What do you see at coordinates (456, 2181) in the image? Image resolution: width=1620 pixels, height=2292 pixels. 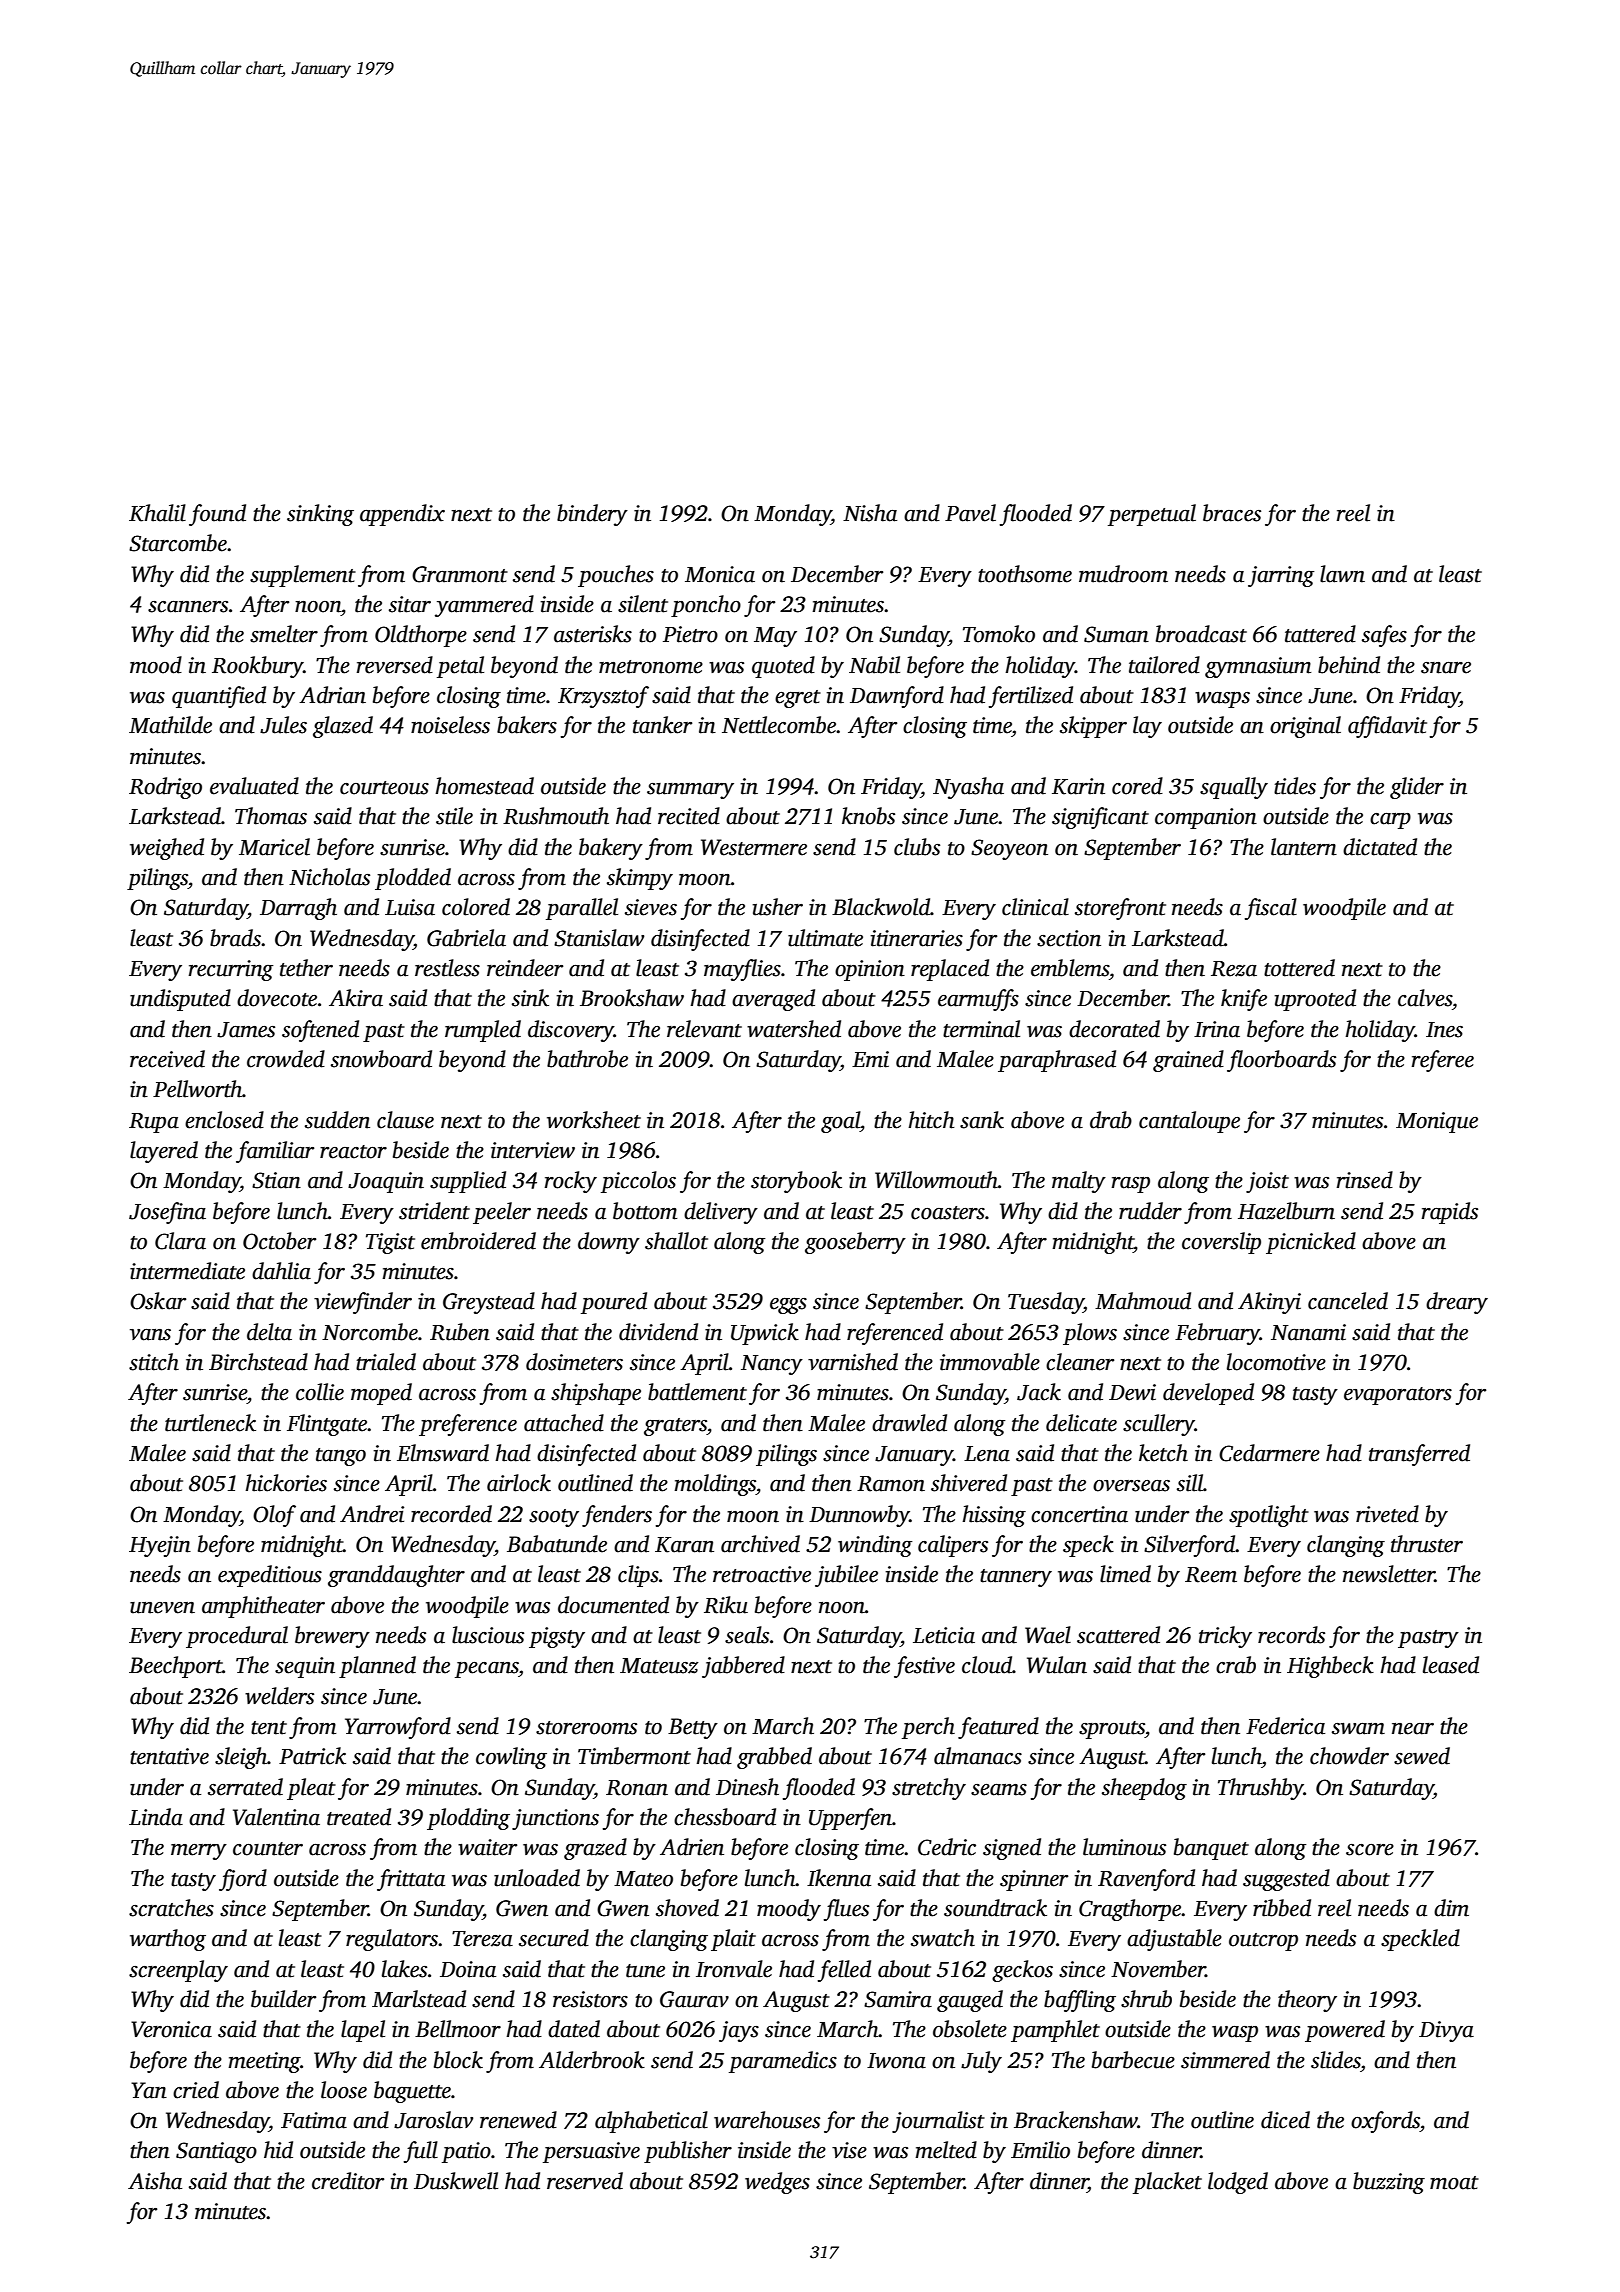 I see `Duskwell` at bounding box center [456, 2181].
